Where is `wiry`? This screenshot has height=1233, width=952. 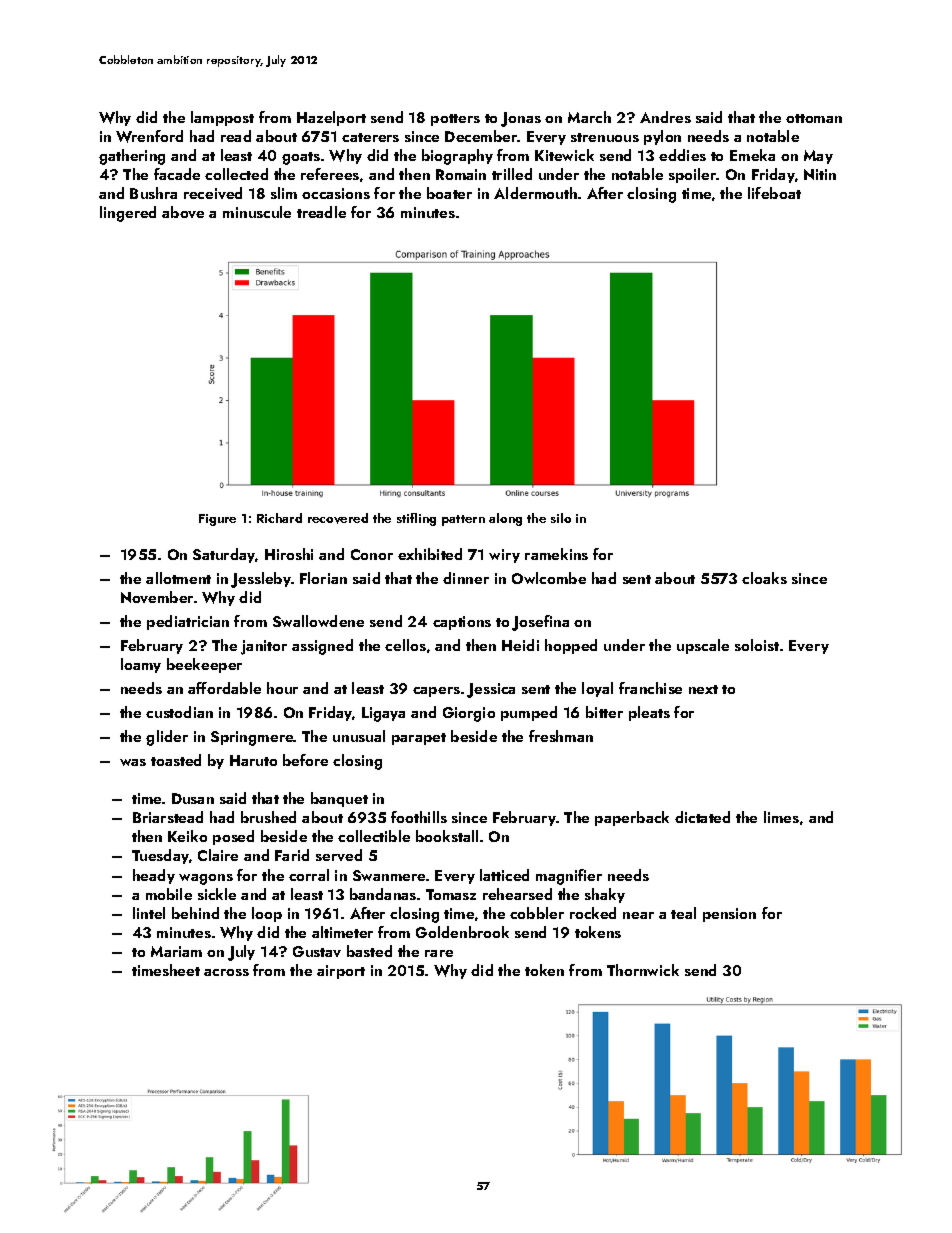 wiry is located at coordinates (504, 556).
